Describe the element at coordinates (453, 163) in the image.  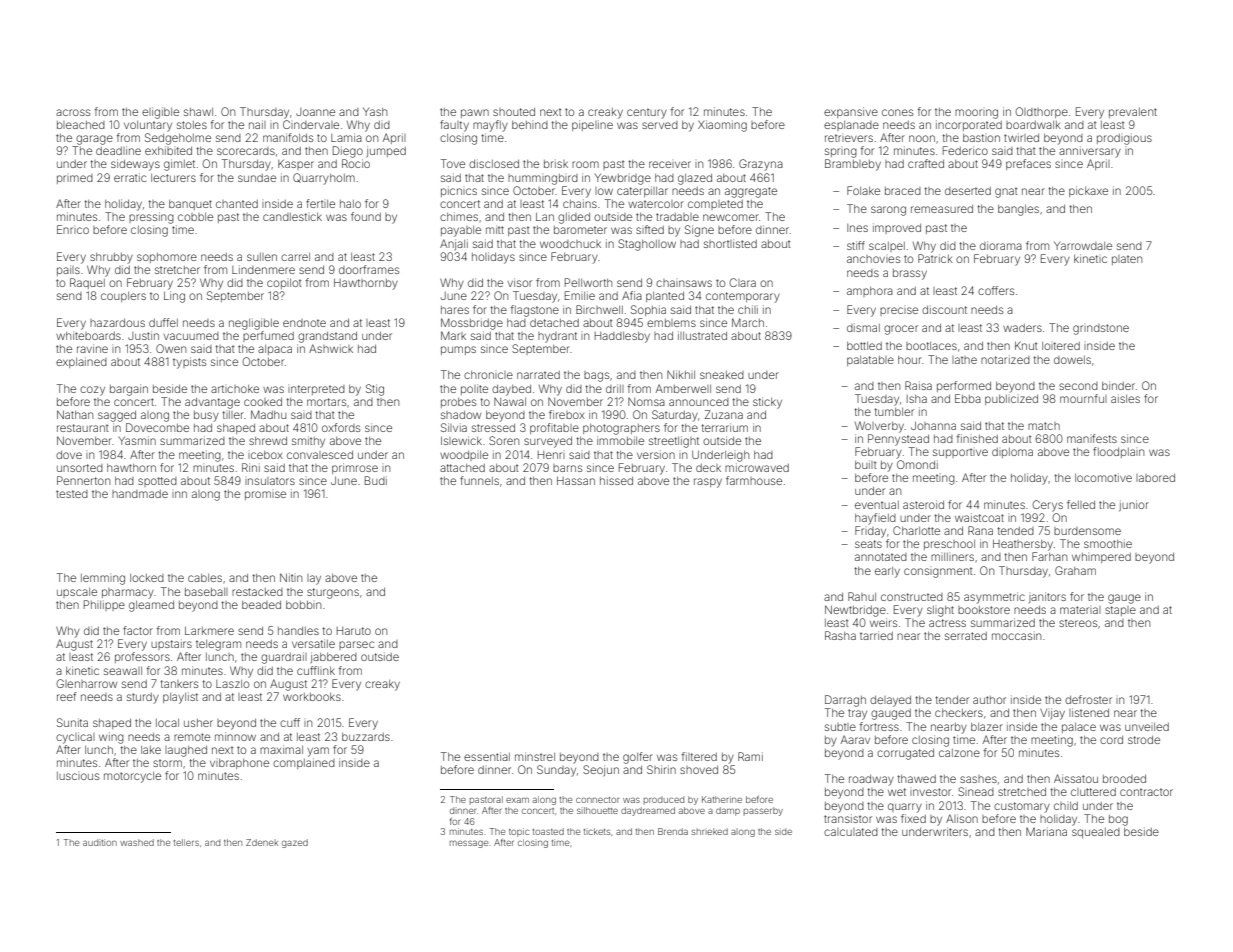
I see `Tove` at that location.
